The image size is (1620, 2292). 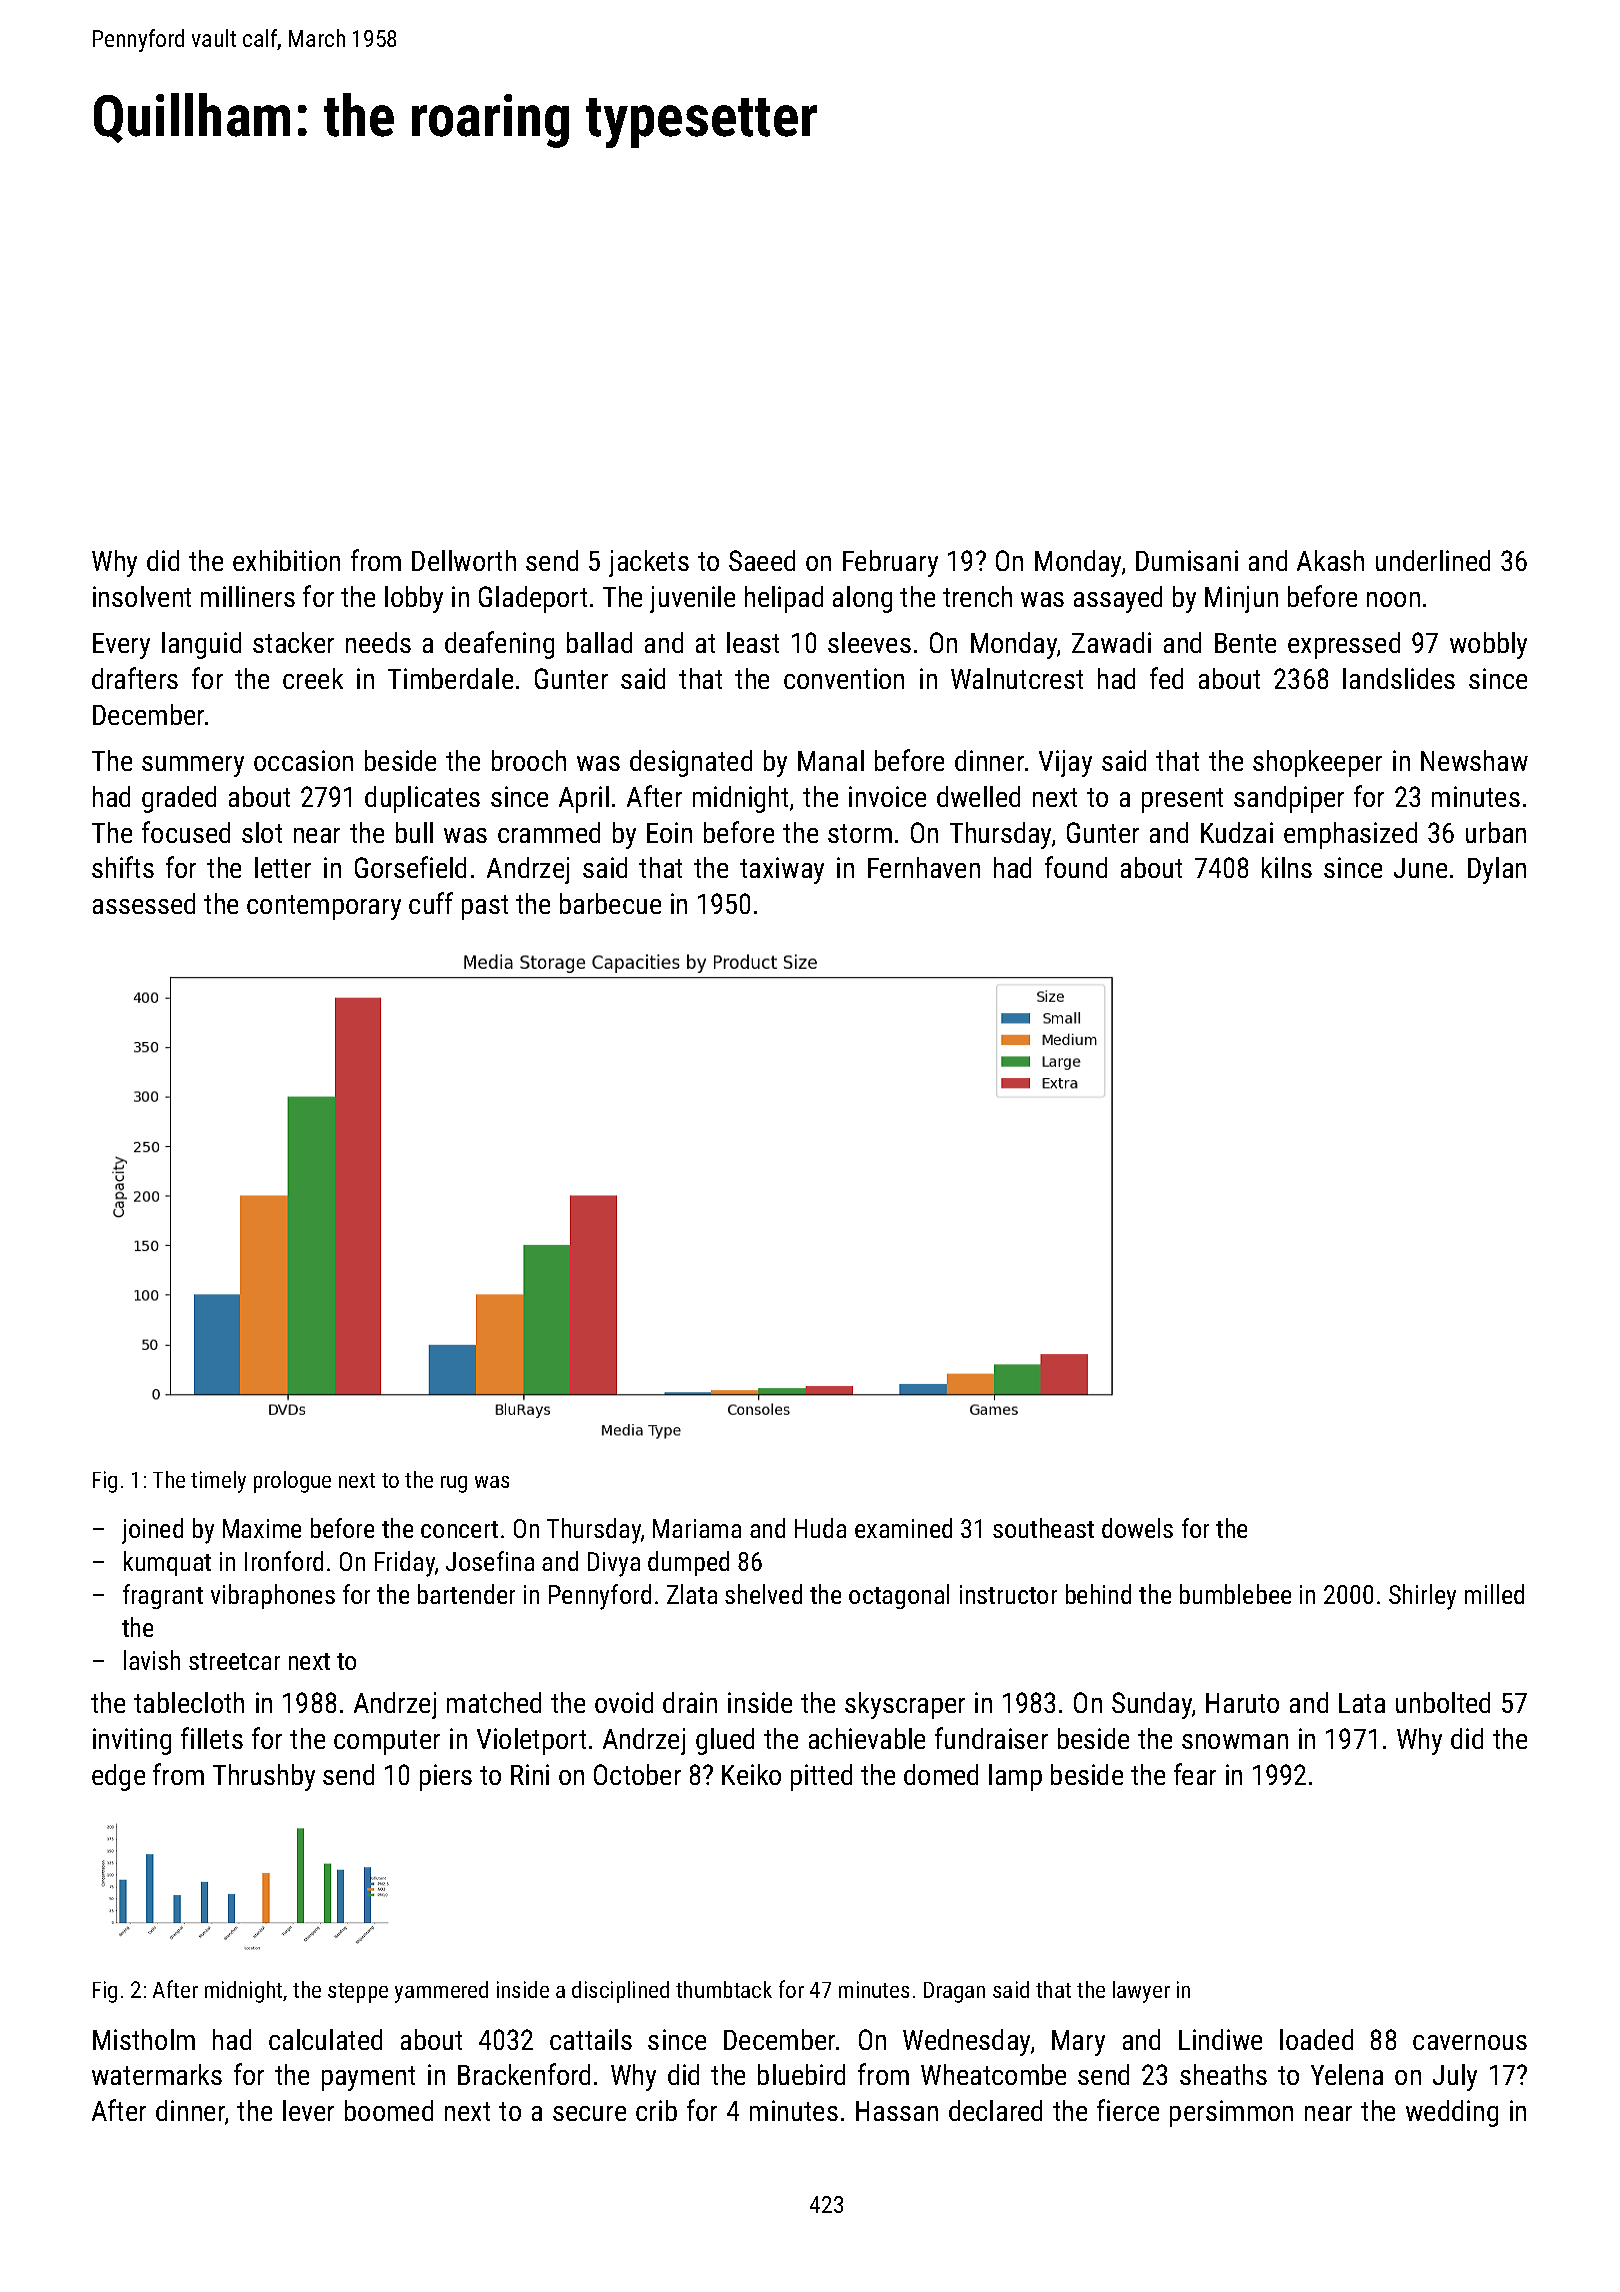 I want to click on occasion, so click(x=303, y=760).
